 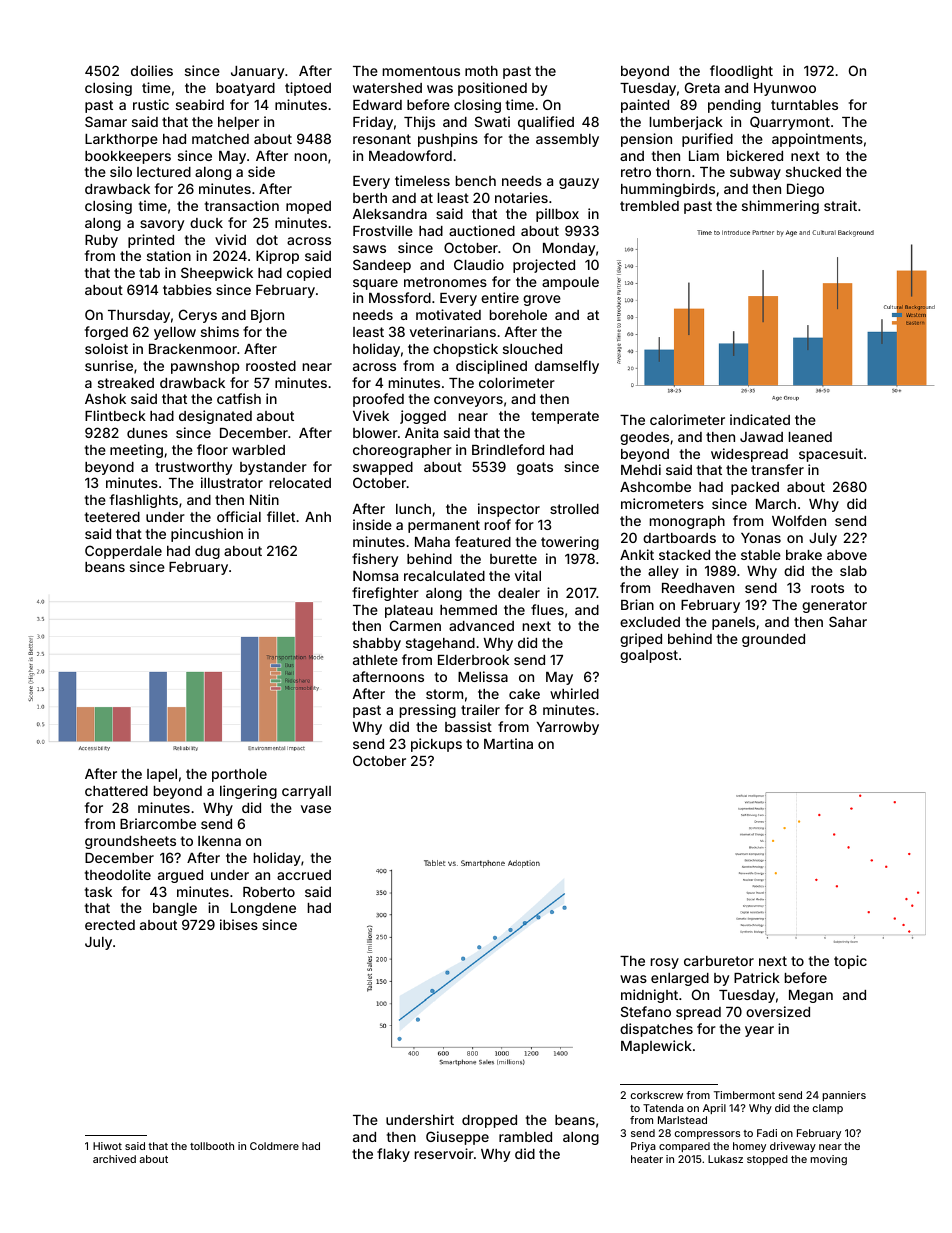 I want to click on Lukasz, so click(x=725, y=1159).
